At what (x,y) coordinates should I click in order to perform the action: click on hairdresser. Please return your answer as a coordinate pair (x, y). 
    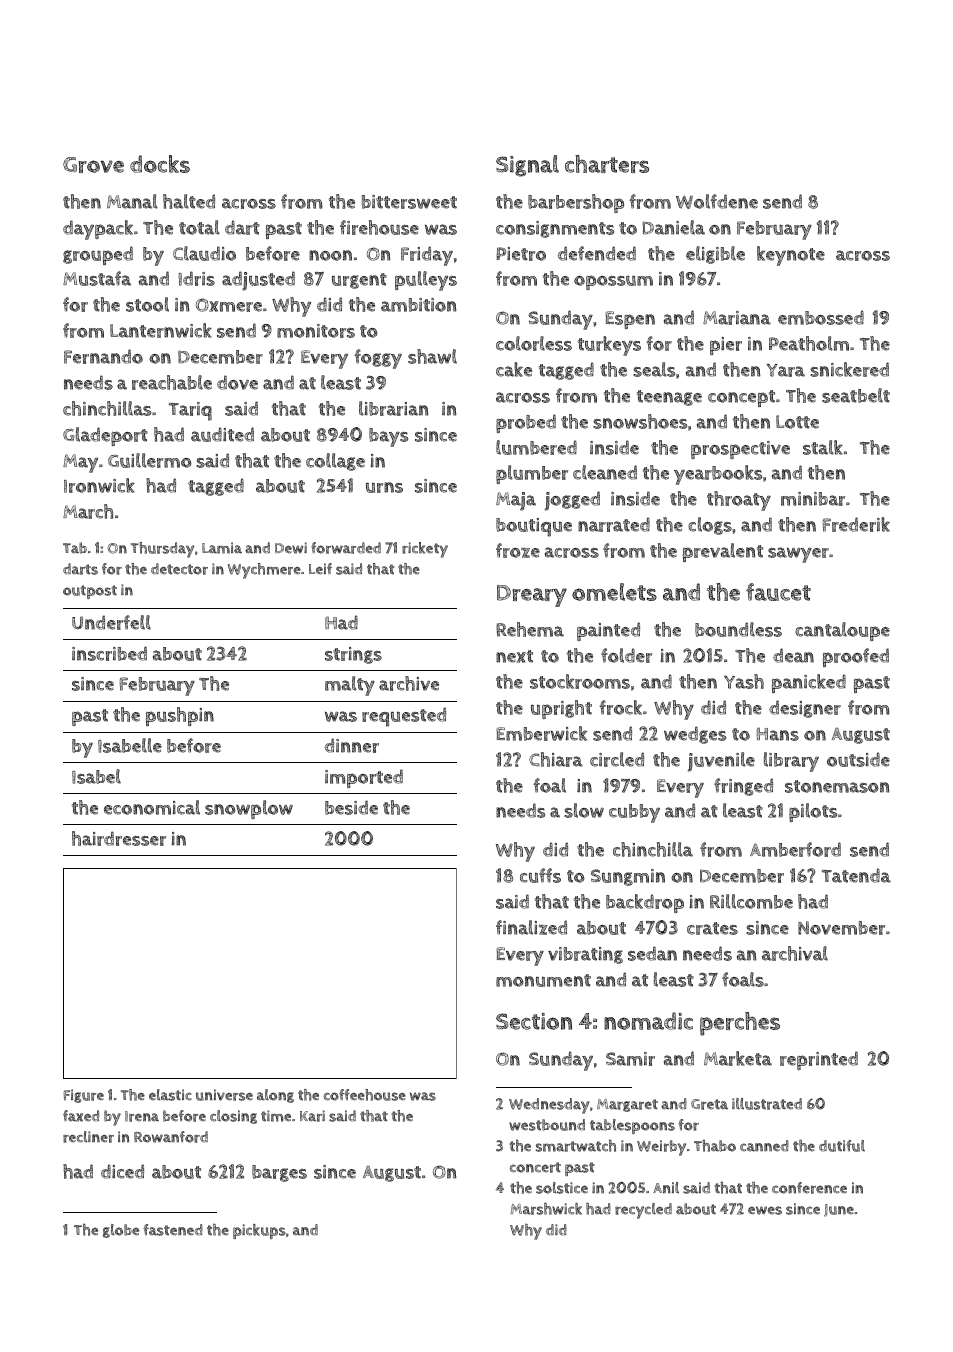
    Looking at the image, I should click on (119, 838).
